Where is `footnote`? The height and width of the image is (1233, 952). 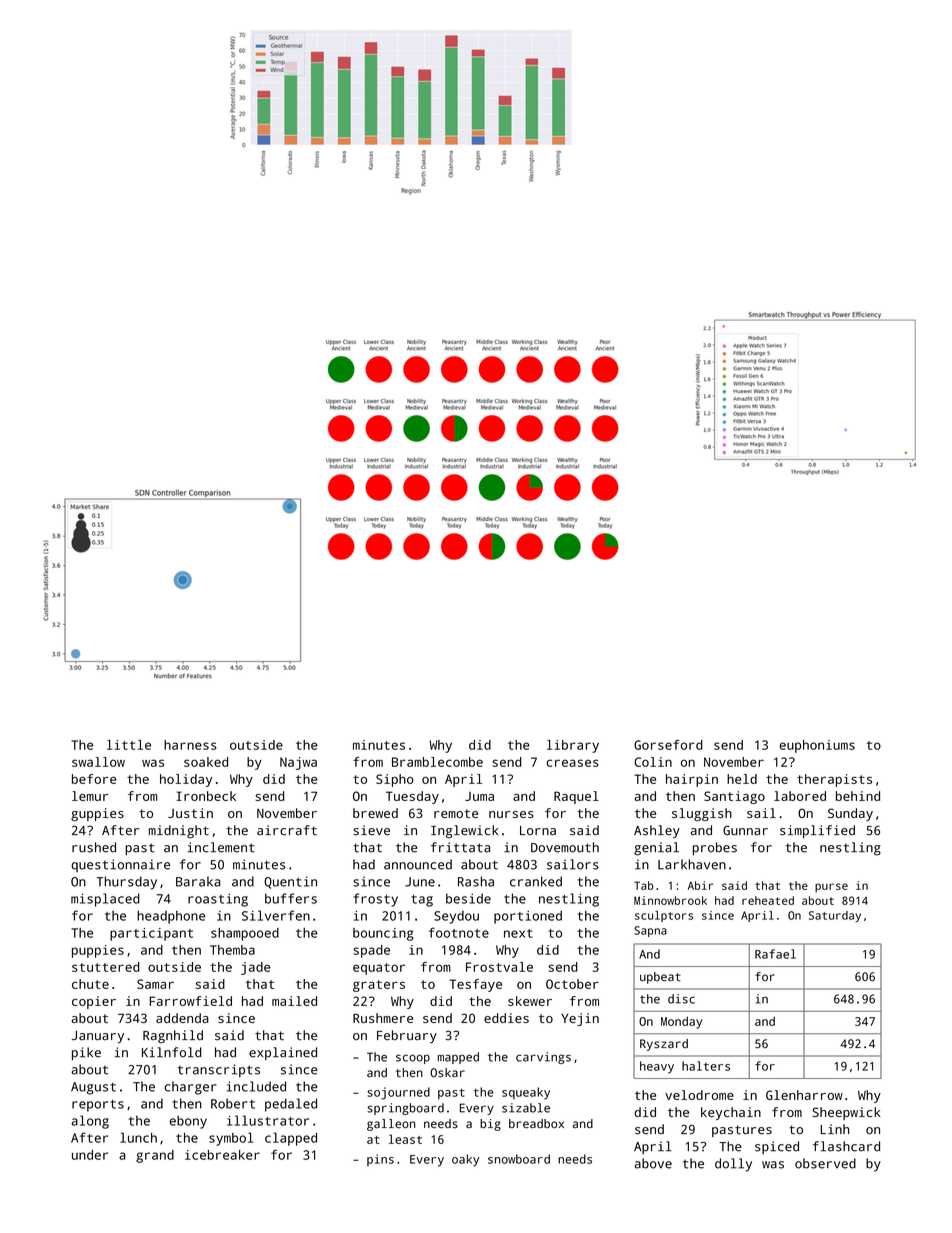 footnote is located at coordinates (459, 932).
